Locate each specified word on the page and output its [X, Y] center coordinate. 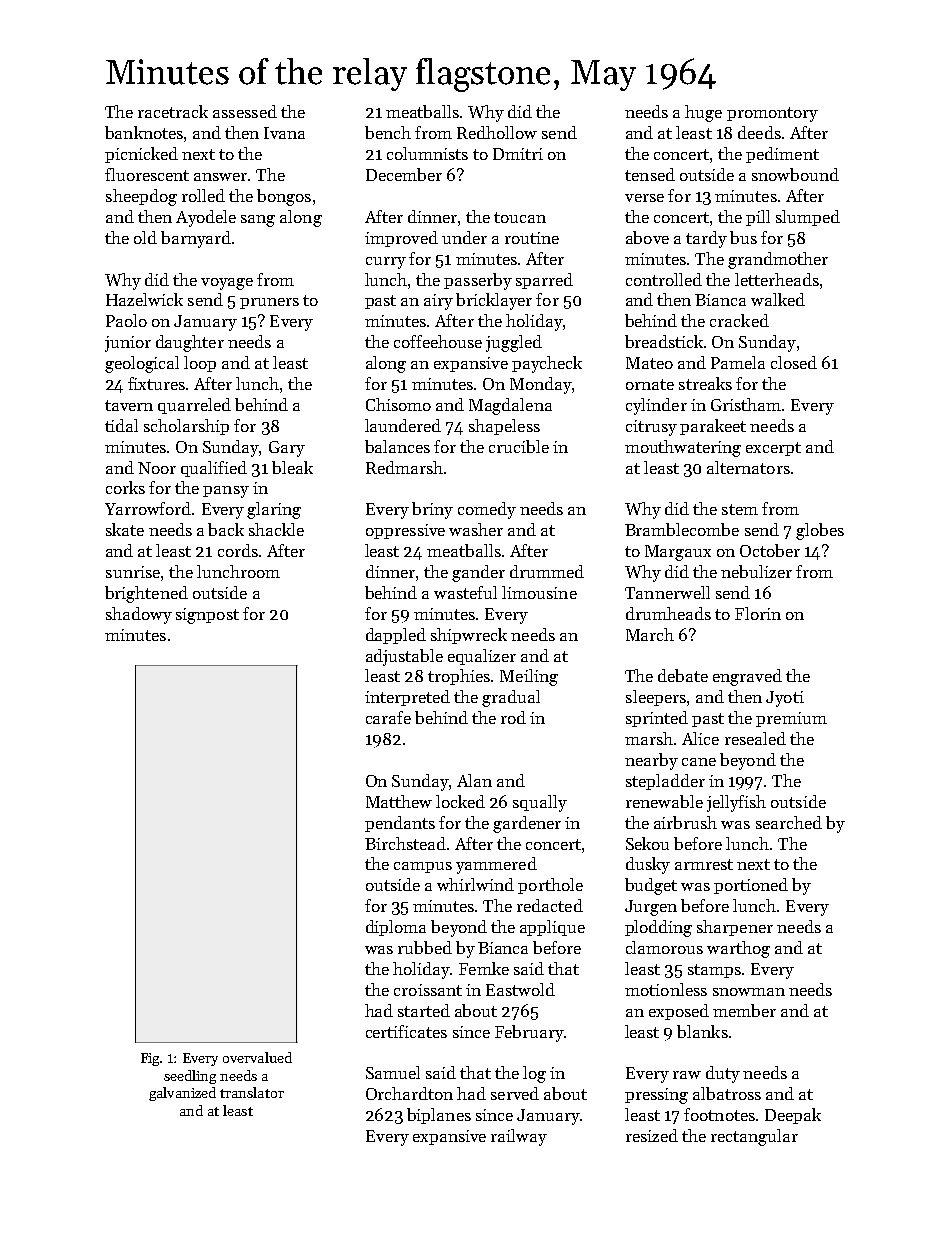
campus [423, 867]
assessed [245, 111]
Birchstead [405, 843]
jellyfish [736, 803]
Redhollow [497, 132]
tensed [650, 174]
